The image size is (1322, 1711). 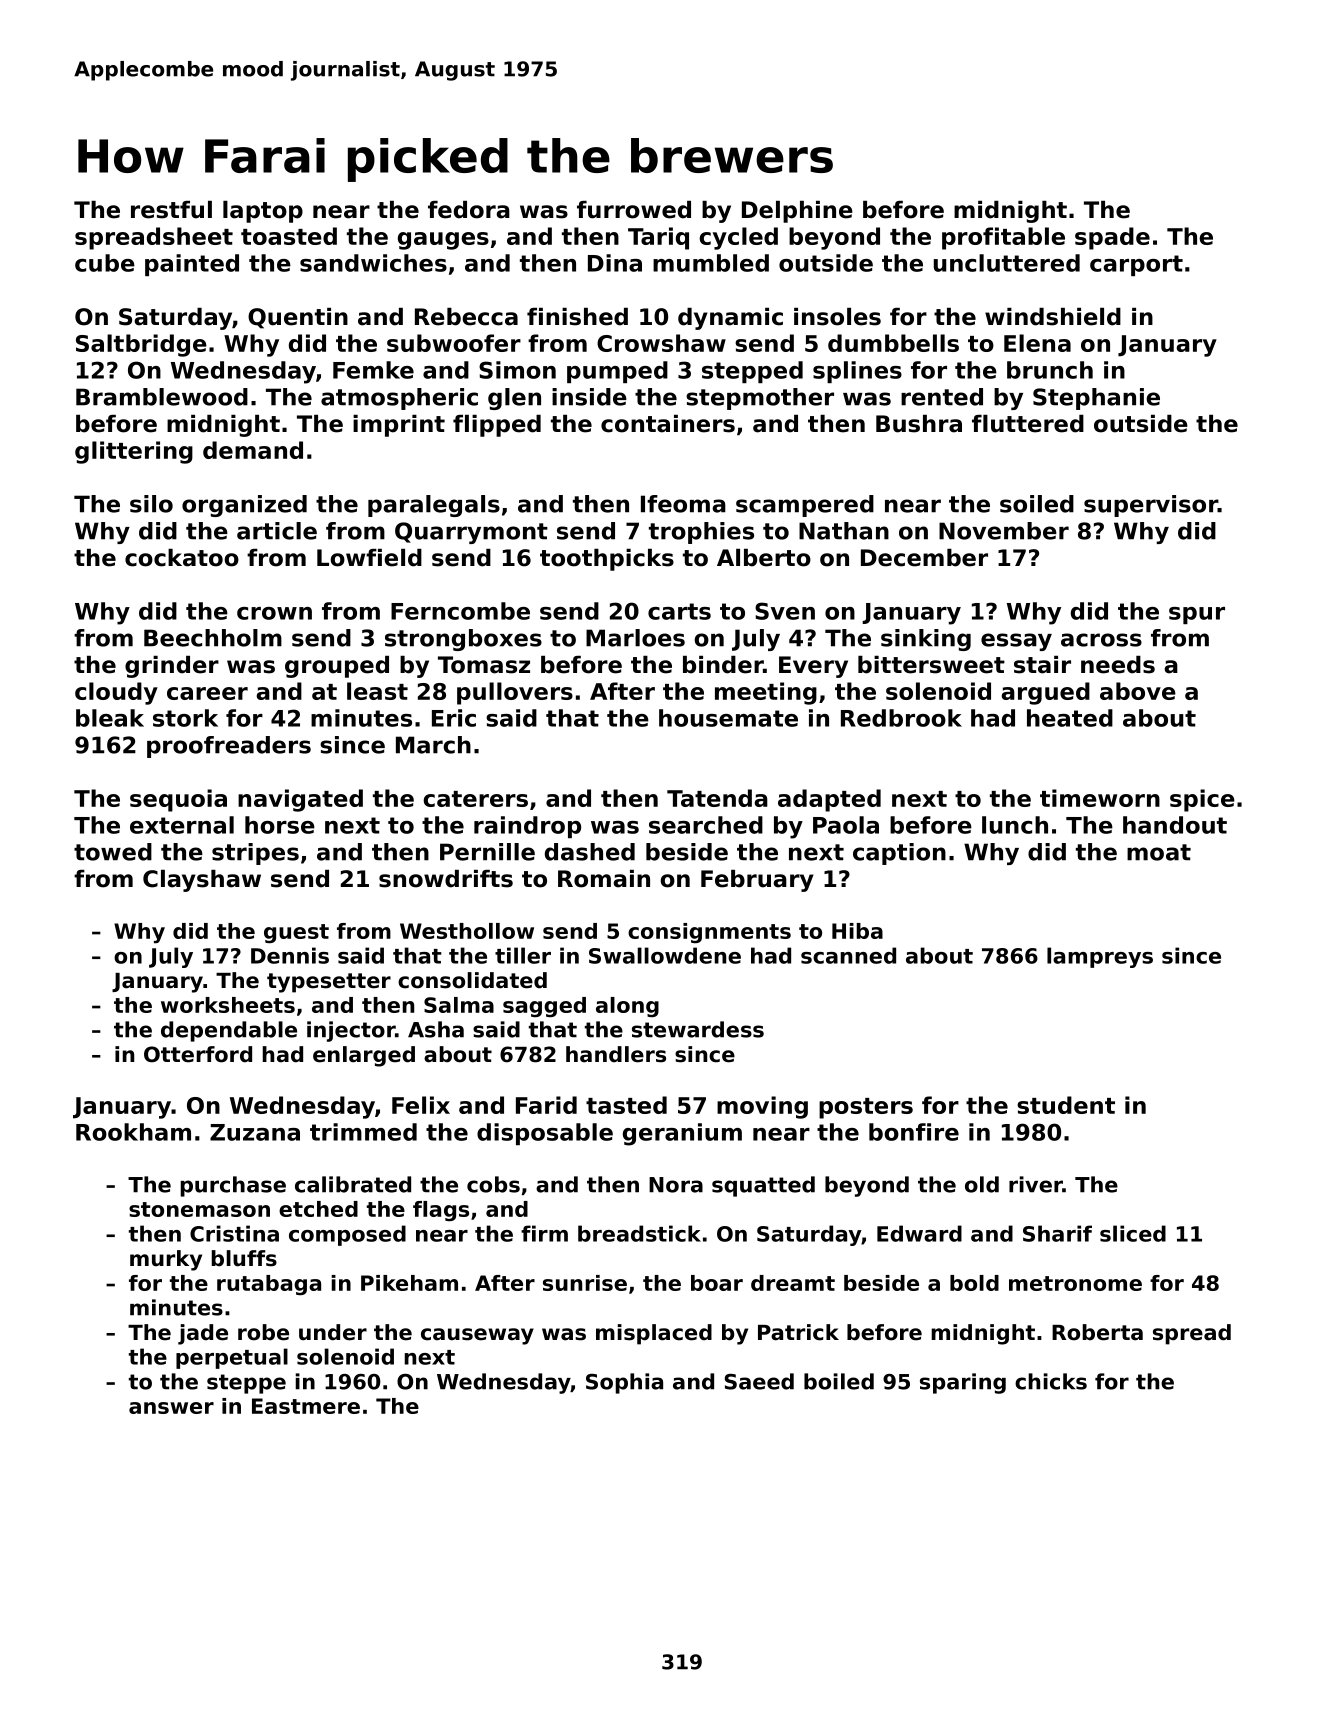 What do you see at coordinates (585, 1283) in the screenshot?
I see `sunrise` at bounding box center [585, 1283].
